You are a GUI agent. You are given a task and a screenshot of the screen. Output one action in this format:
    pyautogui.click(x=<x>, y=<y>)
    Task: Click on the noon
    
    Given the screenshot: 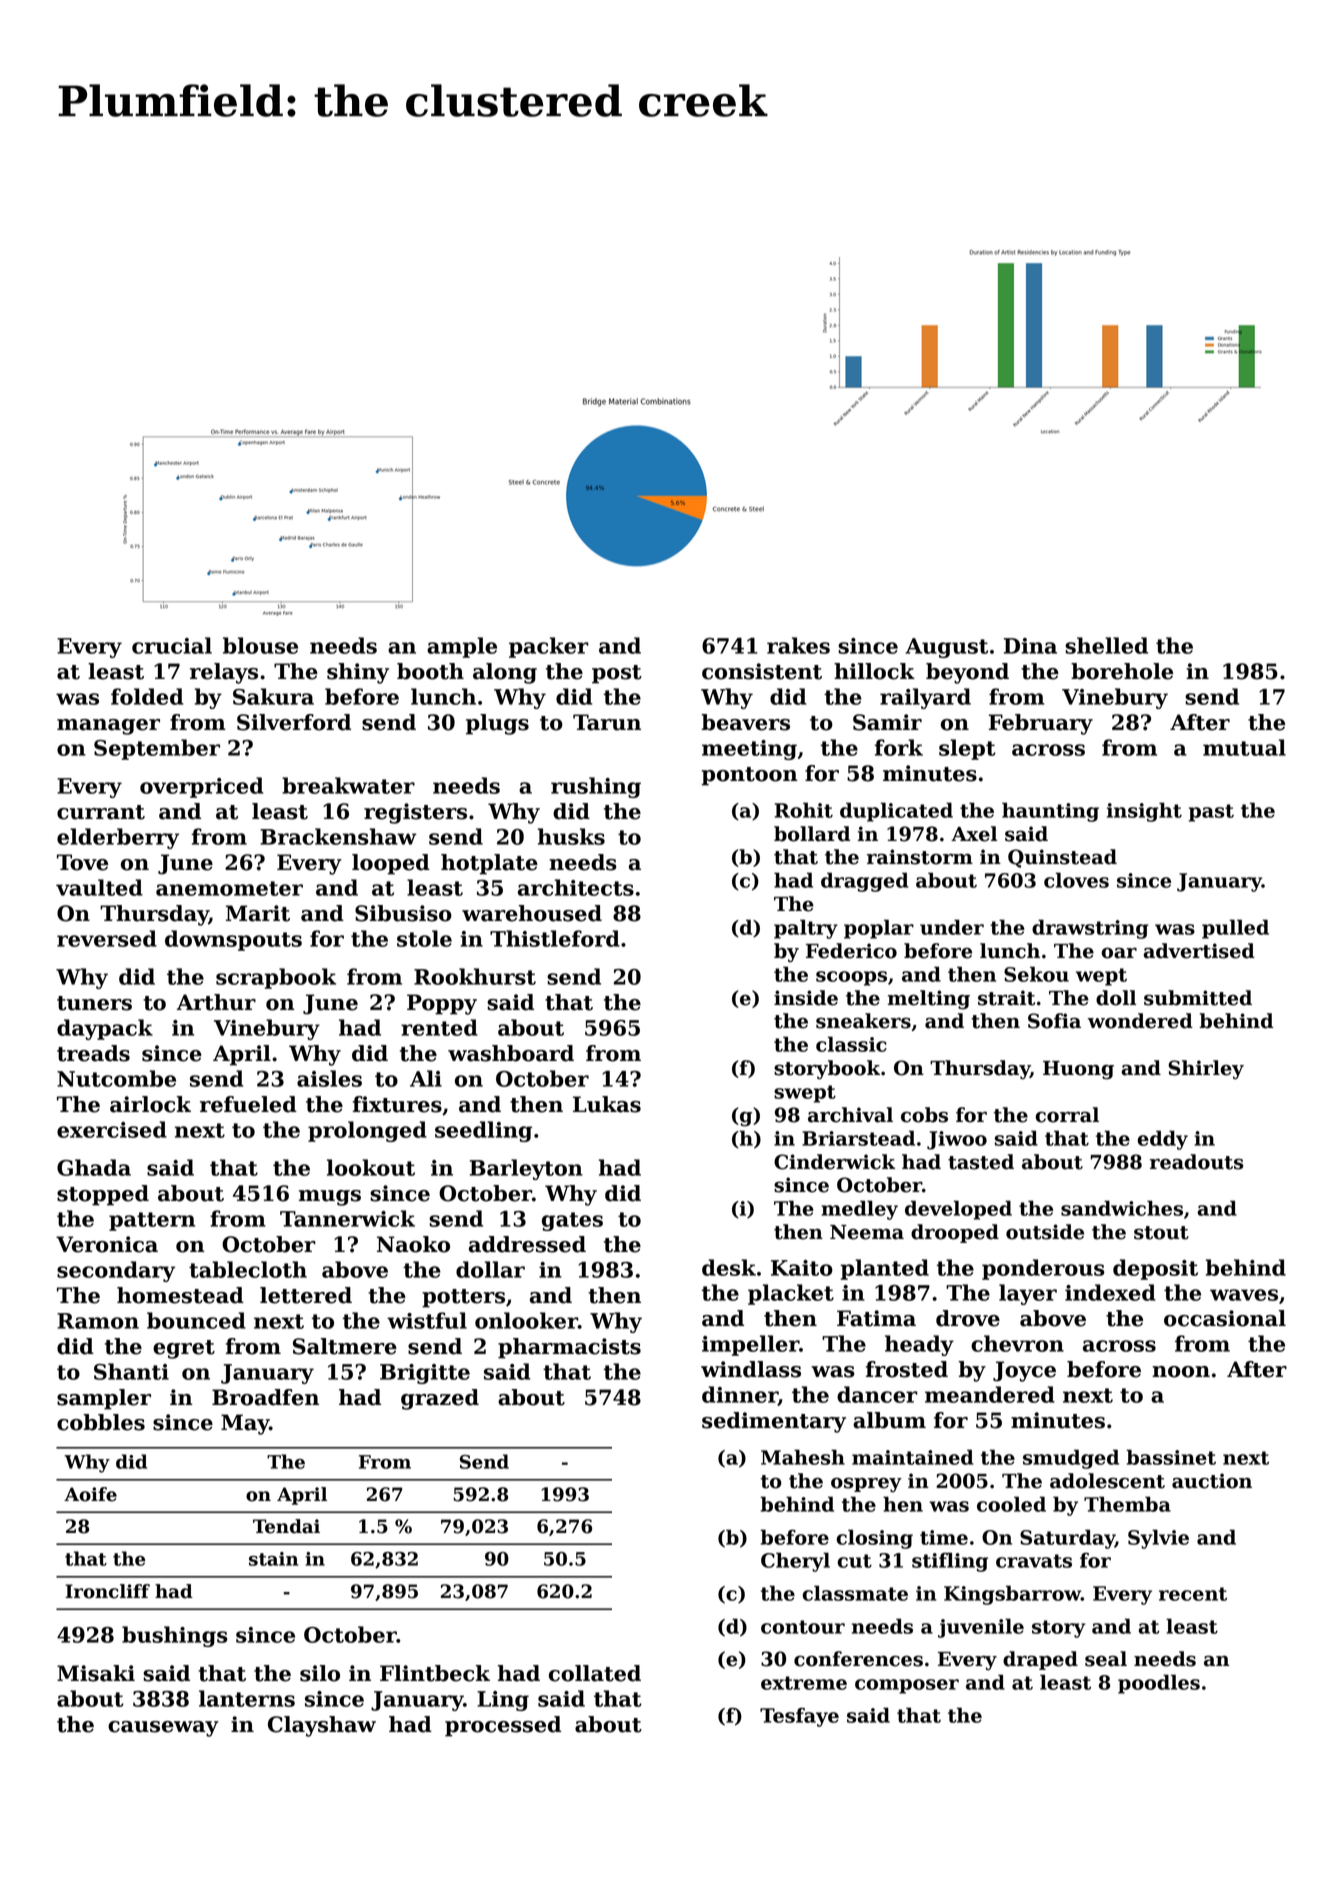 What is the action you would take?
    pyautogui.click(x=1181, y=1372)
